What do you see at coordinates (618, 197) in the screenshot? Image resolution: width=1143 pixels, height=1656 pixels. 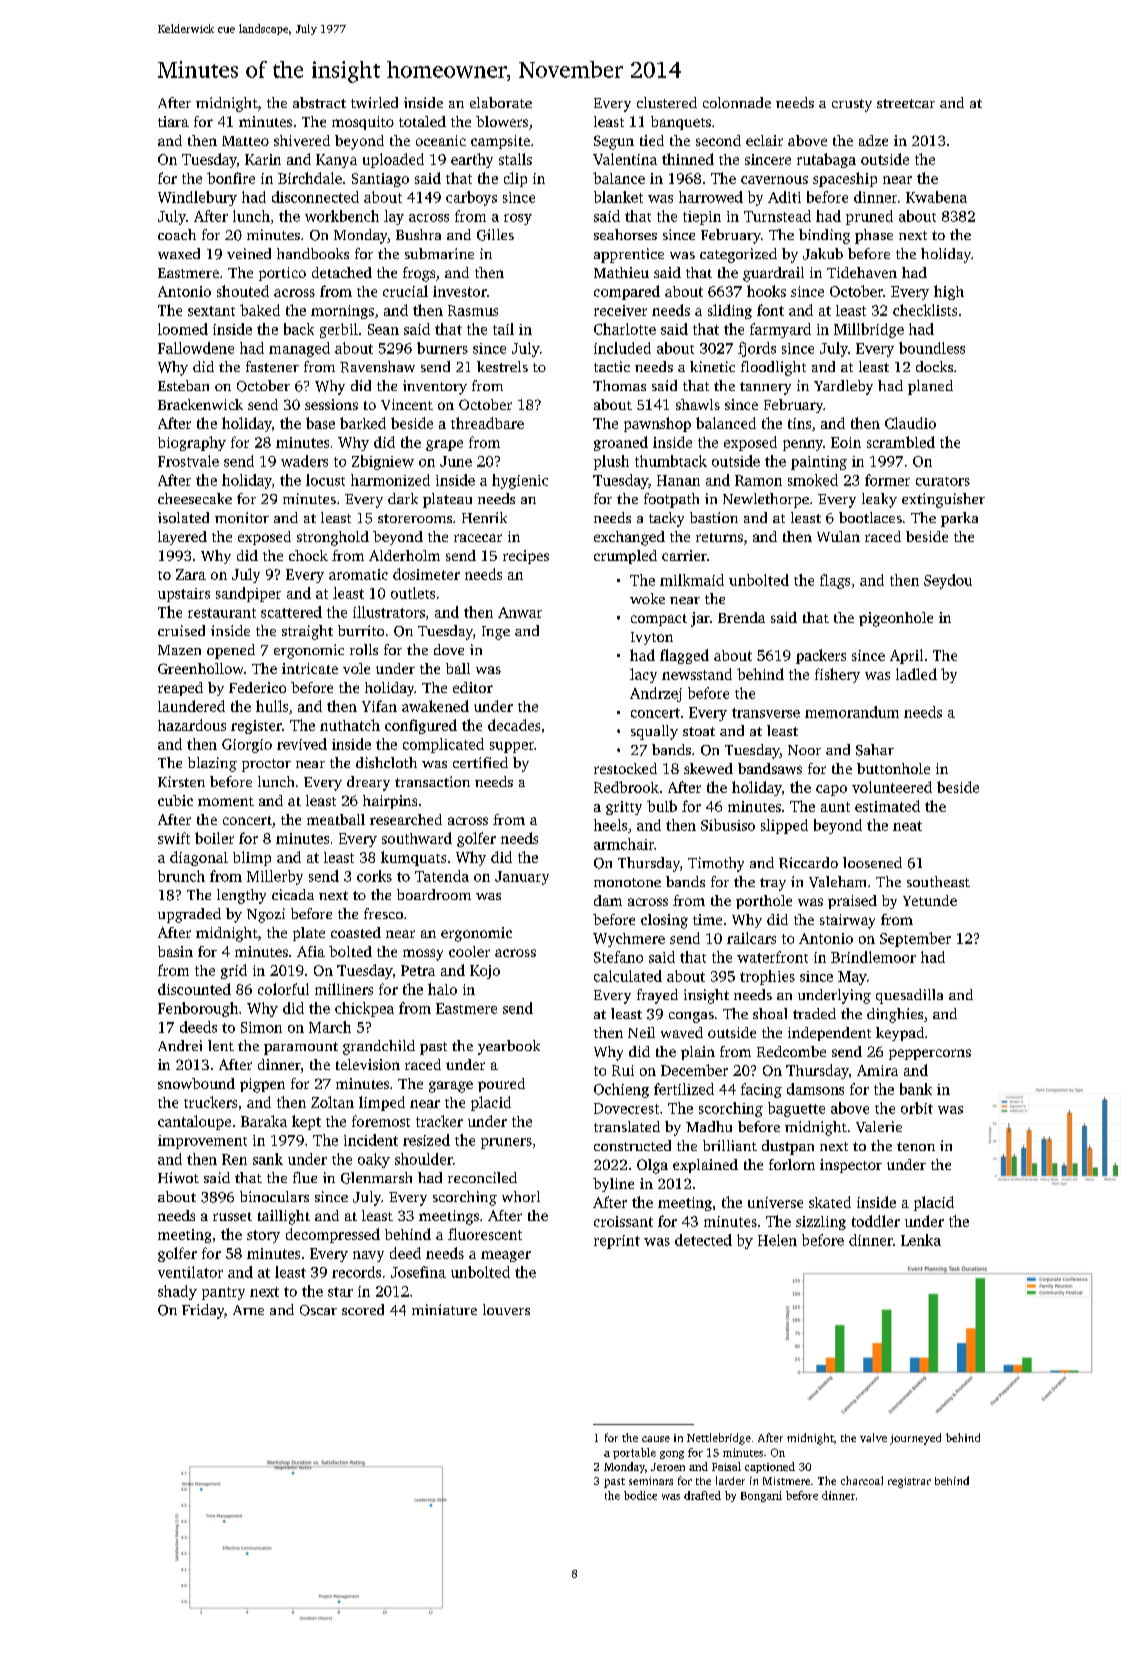 I see `blanket` at bounding box center [618, 197].
